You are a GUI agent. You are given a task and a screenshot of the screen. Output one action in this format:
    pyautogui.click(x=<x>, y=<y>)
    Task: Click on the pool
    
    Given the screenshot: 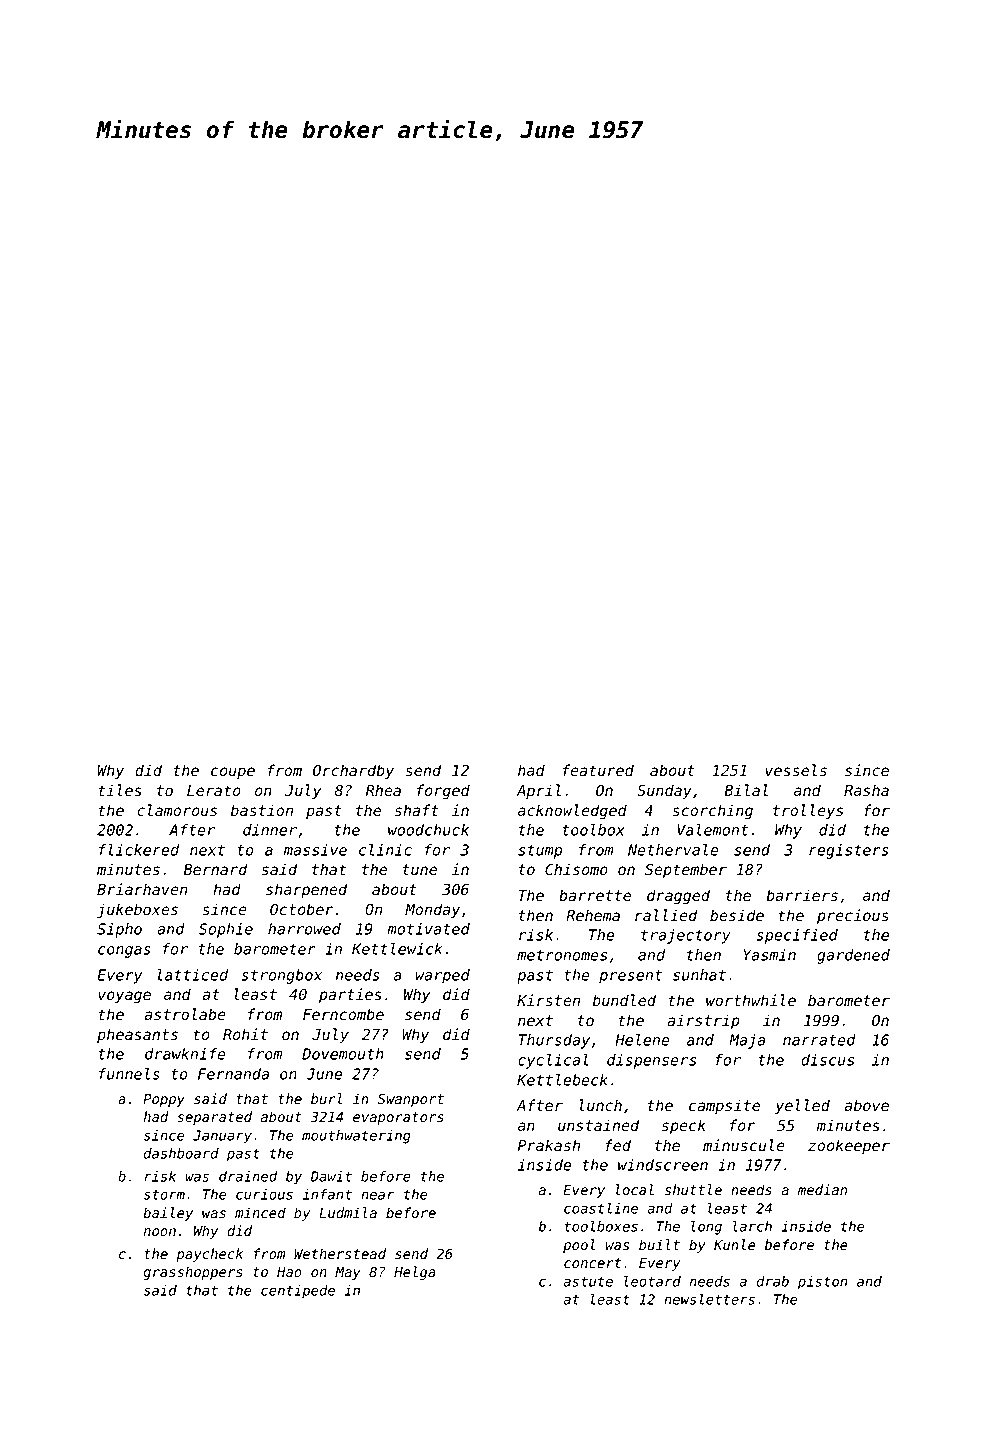 What is the action you would take?
    pyautogui.click(x=579, y=1246)
